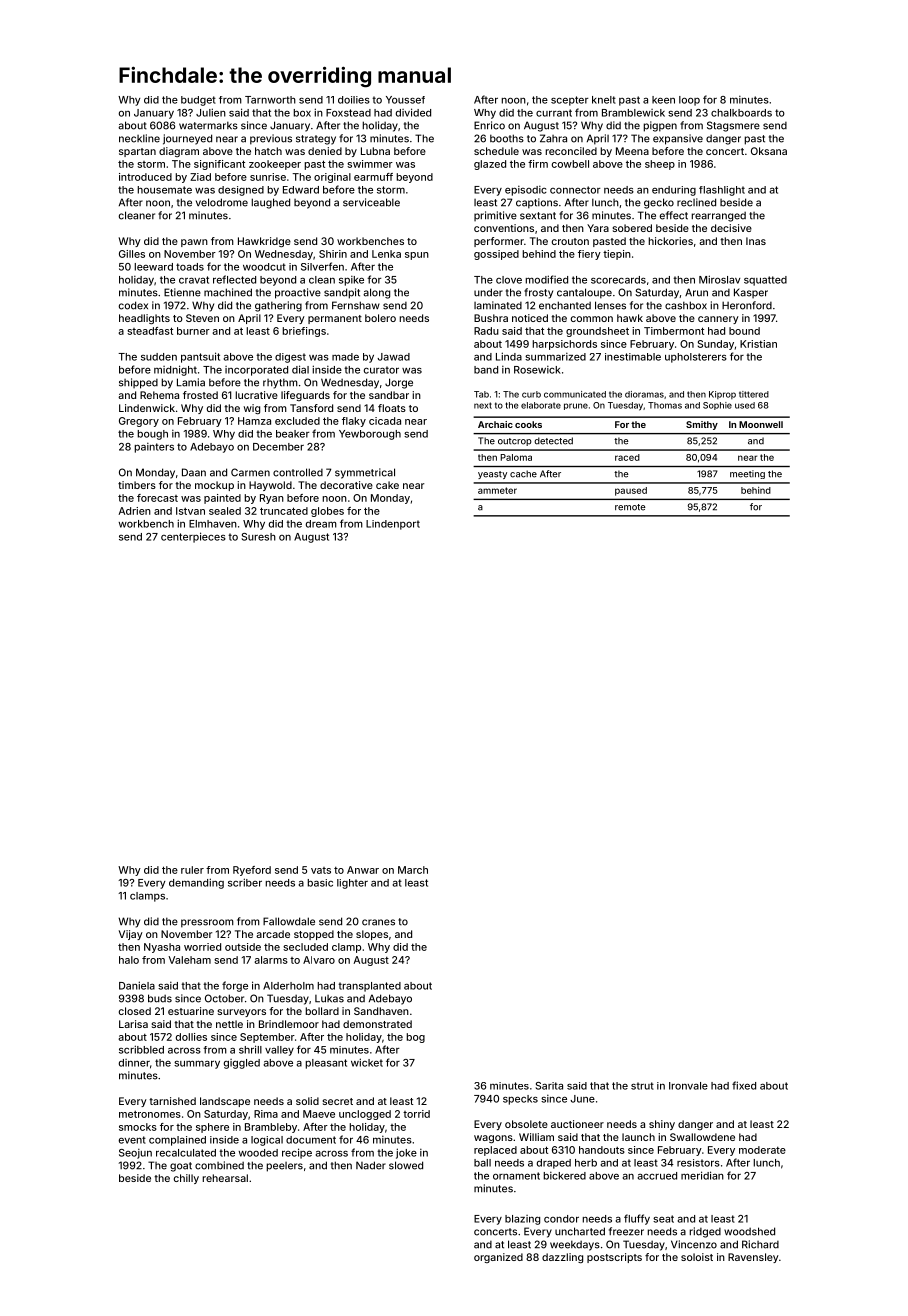 Image resolution: width=908 pixels, height=1316 pixels. What do you see at coordinates (192, 870) in the screenshot?
I see `ruler` at bounding box center [192, 870].
